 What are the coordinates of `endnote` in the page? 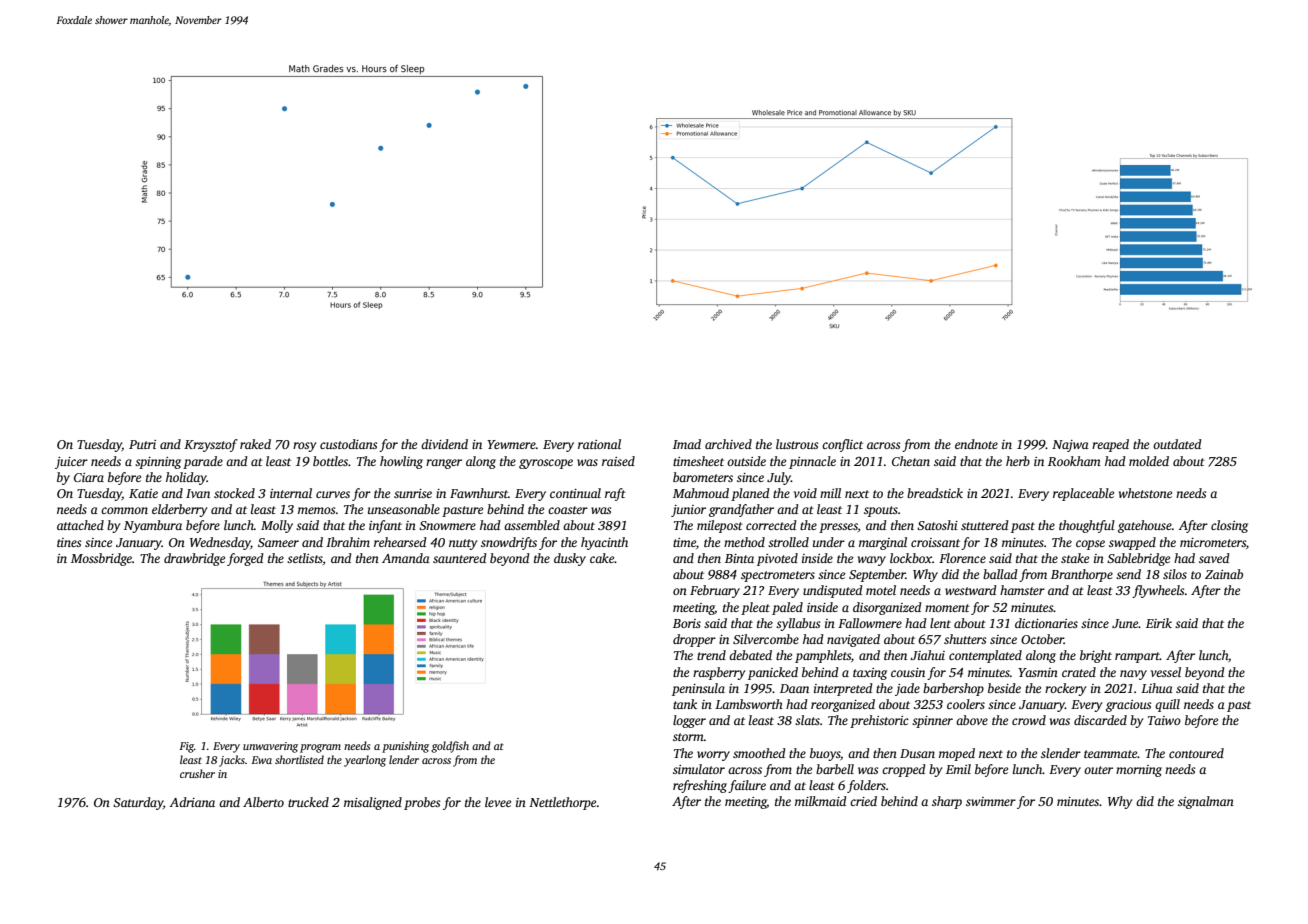 It's located at (976, 444).
